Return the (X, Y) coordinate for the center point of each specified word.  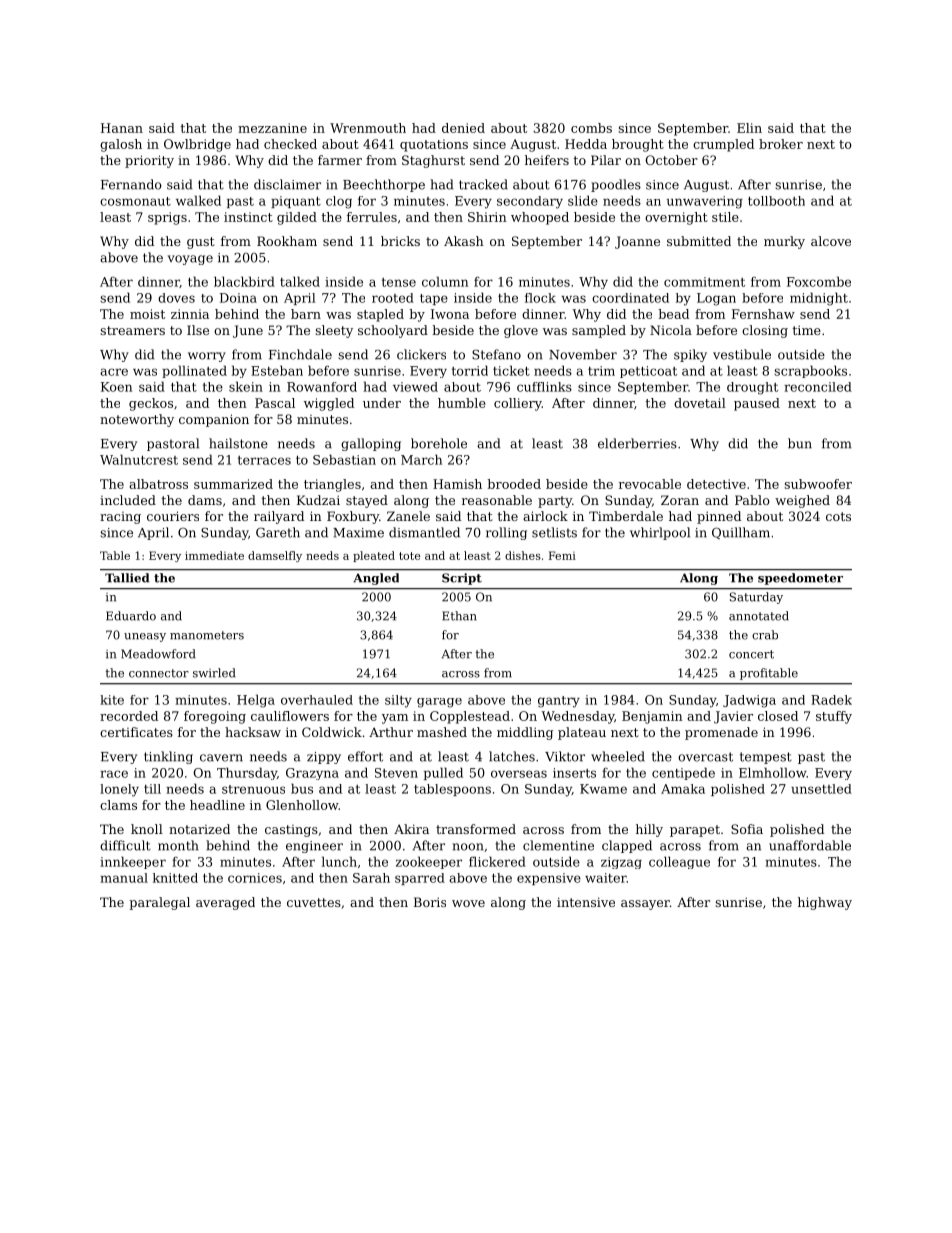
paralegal (159, 903)
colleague (679, 862)
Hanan (122, 128)
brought (638, 145)
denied (463, 128)
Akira (411, 829)
